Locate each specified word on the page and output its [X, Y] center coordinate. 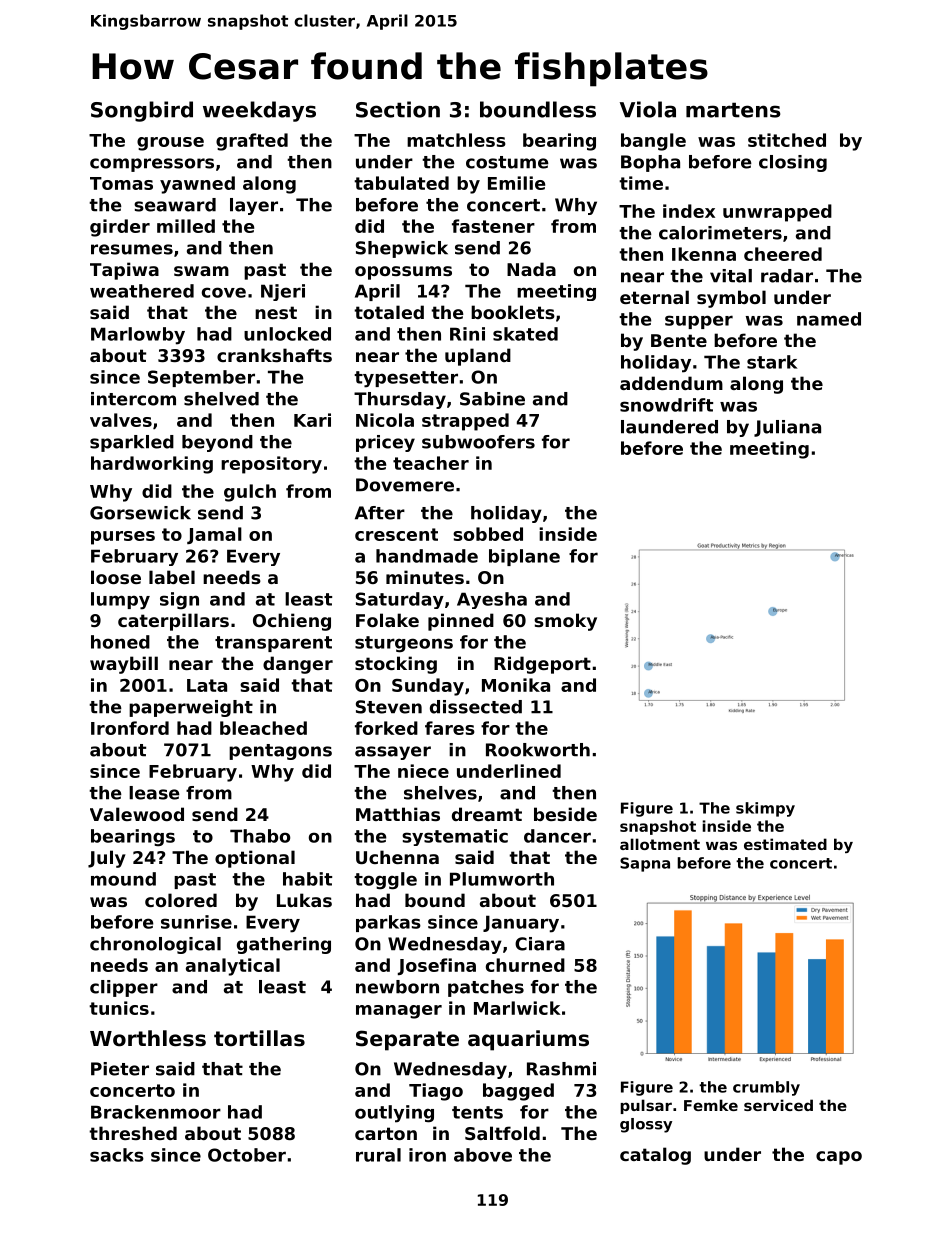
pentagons [280, 752]
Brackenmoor [156, 1112]
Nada [531, 269]
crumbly [766, 1088]
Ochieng [292, 622]
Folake [387, 620]
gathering [284, 945]
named [829, 319]
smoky [565, 622]
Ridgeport [542, 665]
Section [398, 109]
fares [450, 728]
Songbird [142, 111]
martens [733, 110]
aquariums [528, 1040]
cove [224, 292]
